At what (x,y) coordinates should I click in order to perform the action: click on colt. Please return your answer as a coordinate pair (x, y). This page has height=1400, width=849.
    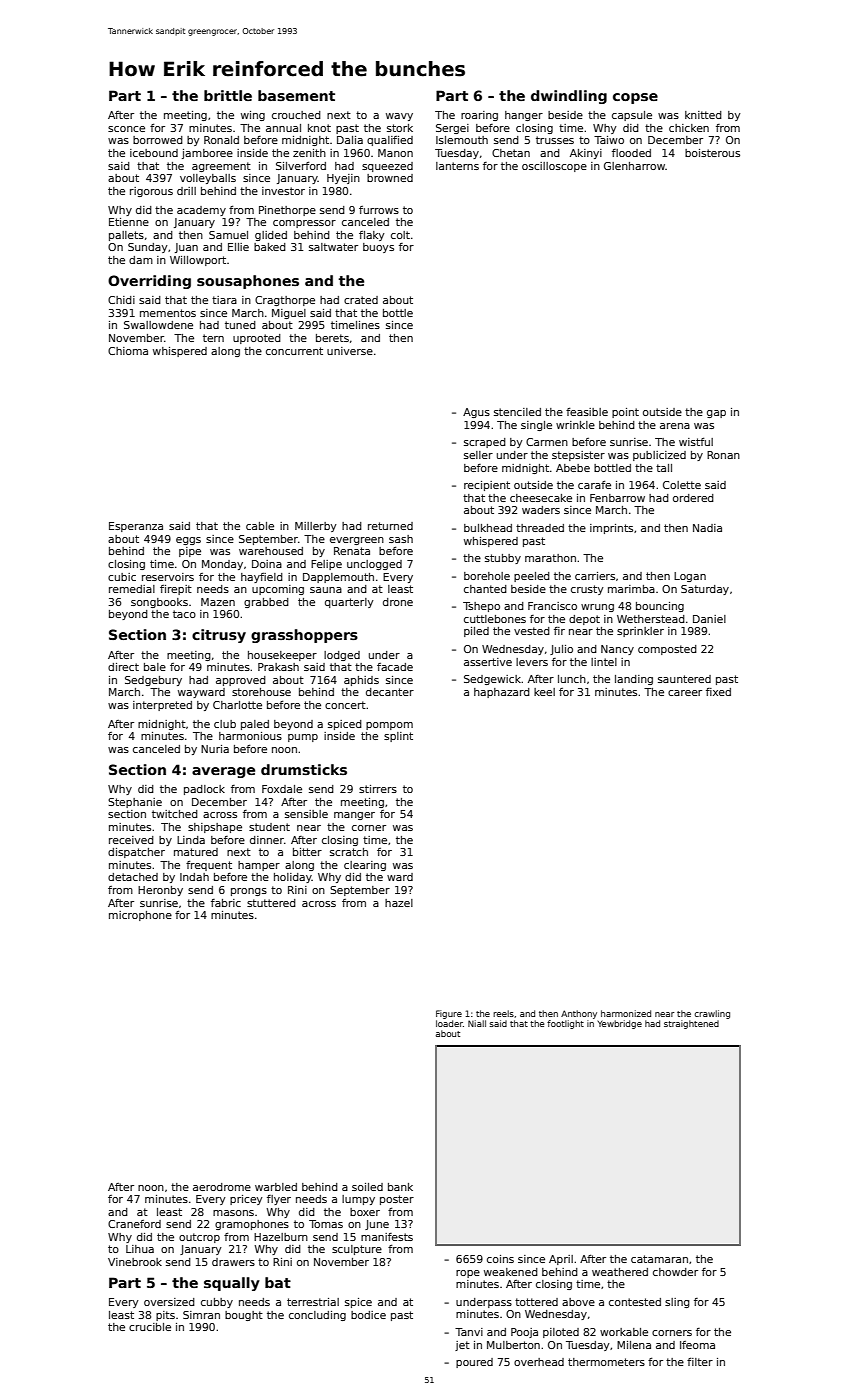
    Looking at the image, I should click on (400, 235).
